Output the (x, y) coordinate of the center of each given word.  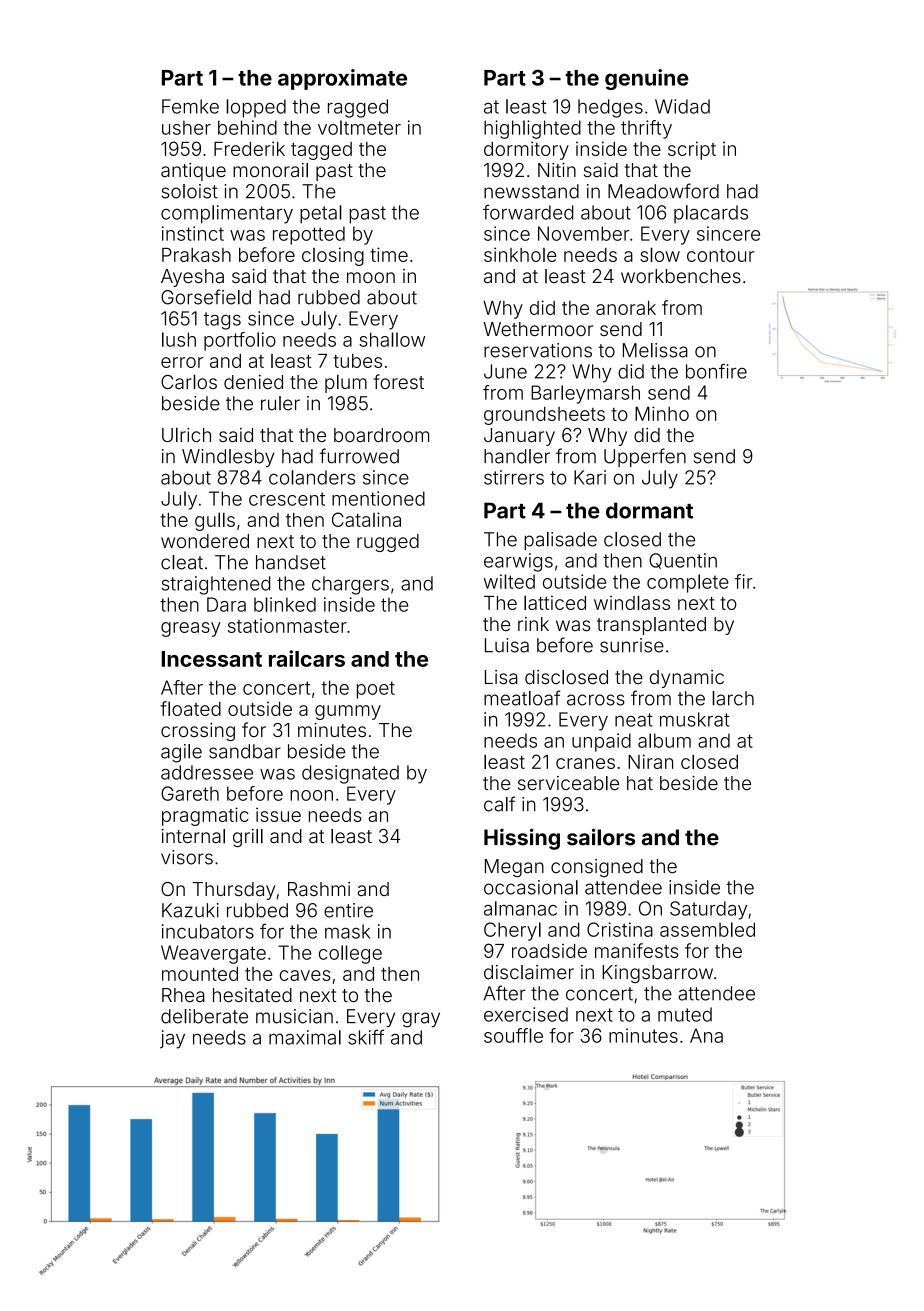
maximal (305, 1037)
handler (517, 456)
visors (187, 857)
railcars (307, 658)
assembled (707, 929)
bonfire (716, 371)
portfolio (240, 341)
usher (186, 127)
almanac (520, 908)
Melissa (655, 350)
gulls (215, 521)
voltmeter (359, 127)
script (692, 150)
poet (376, 690)
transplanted (651, 626)
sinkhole (520, 254)
